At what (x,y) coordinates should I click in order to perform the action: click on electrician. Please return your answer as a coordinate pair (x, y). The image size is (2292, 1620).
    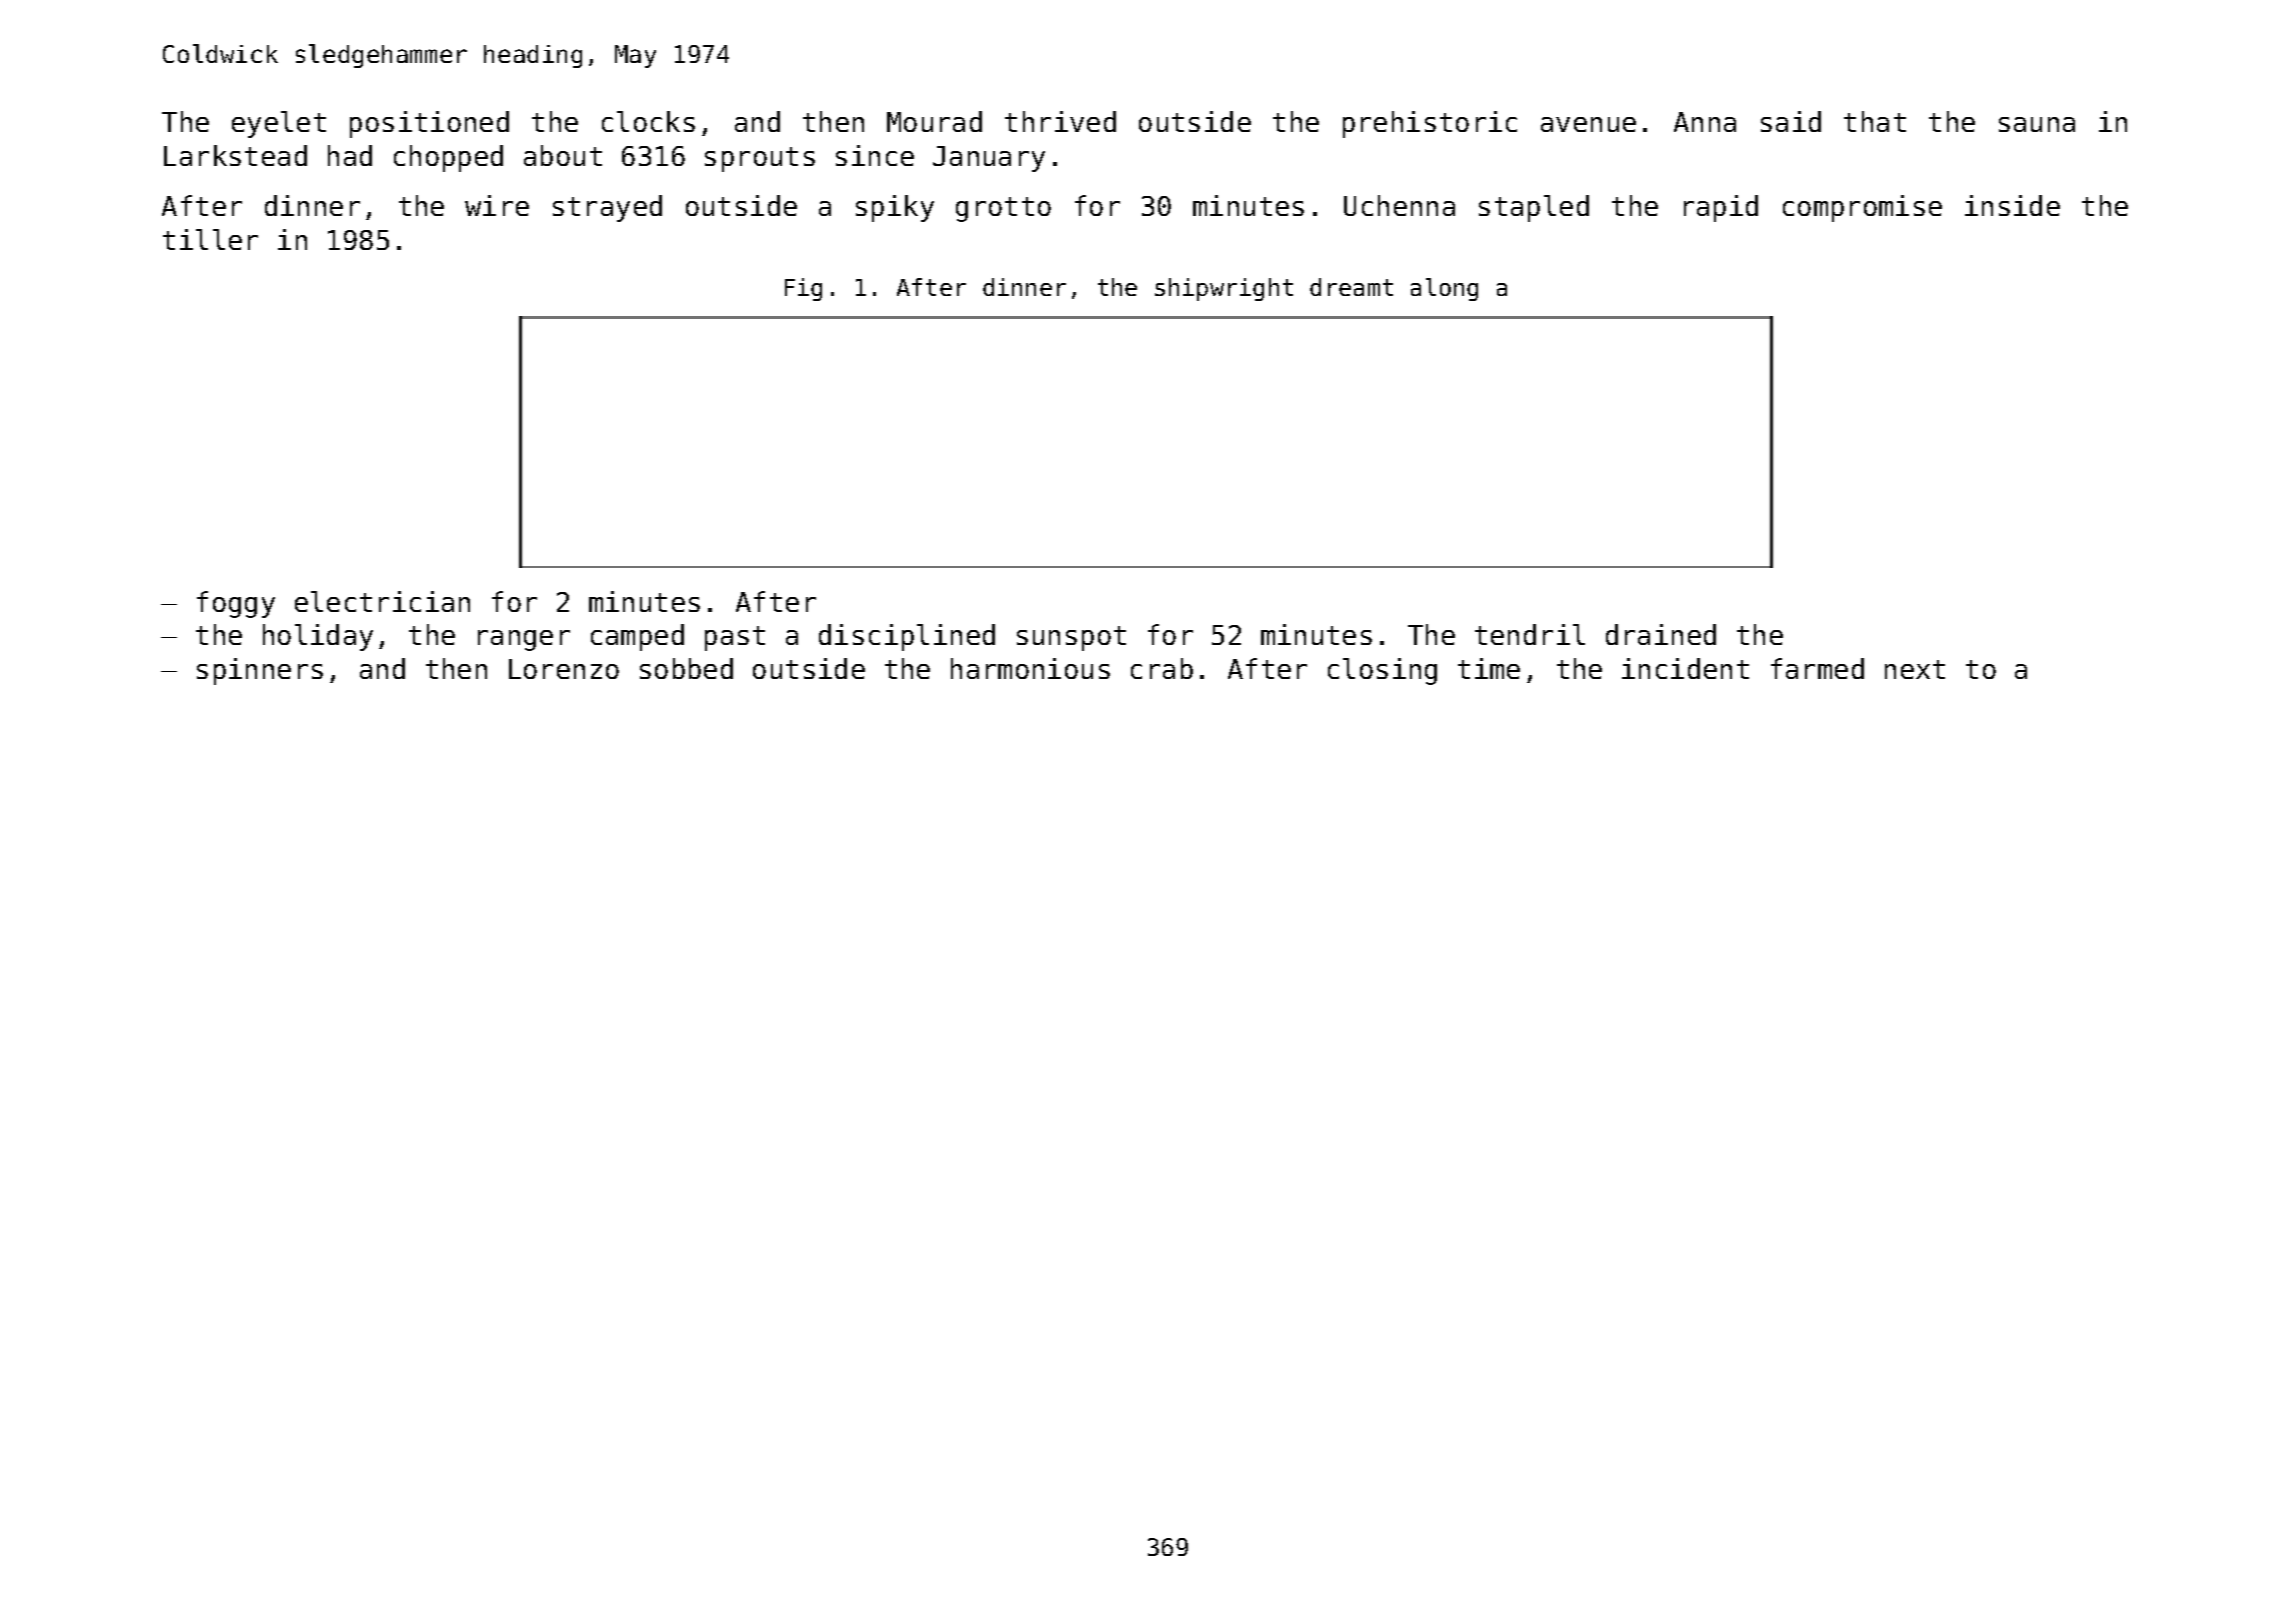
    Looking at the image, I should click on (382, 601).
